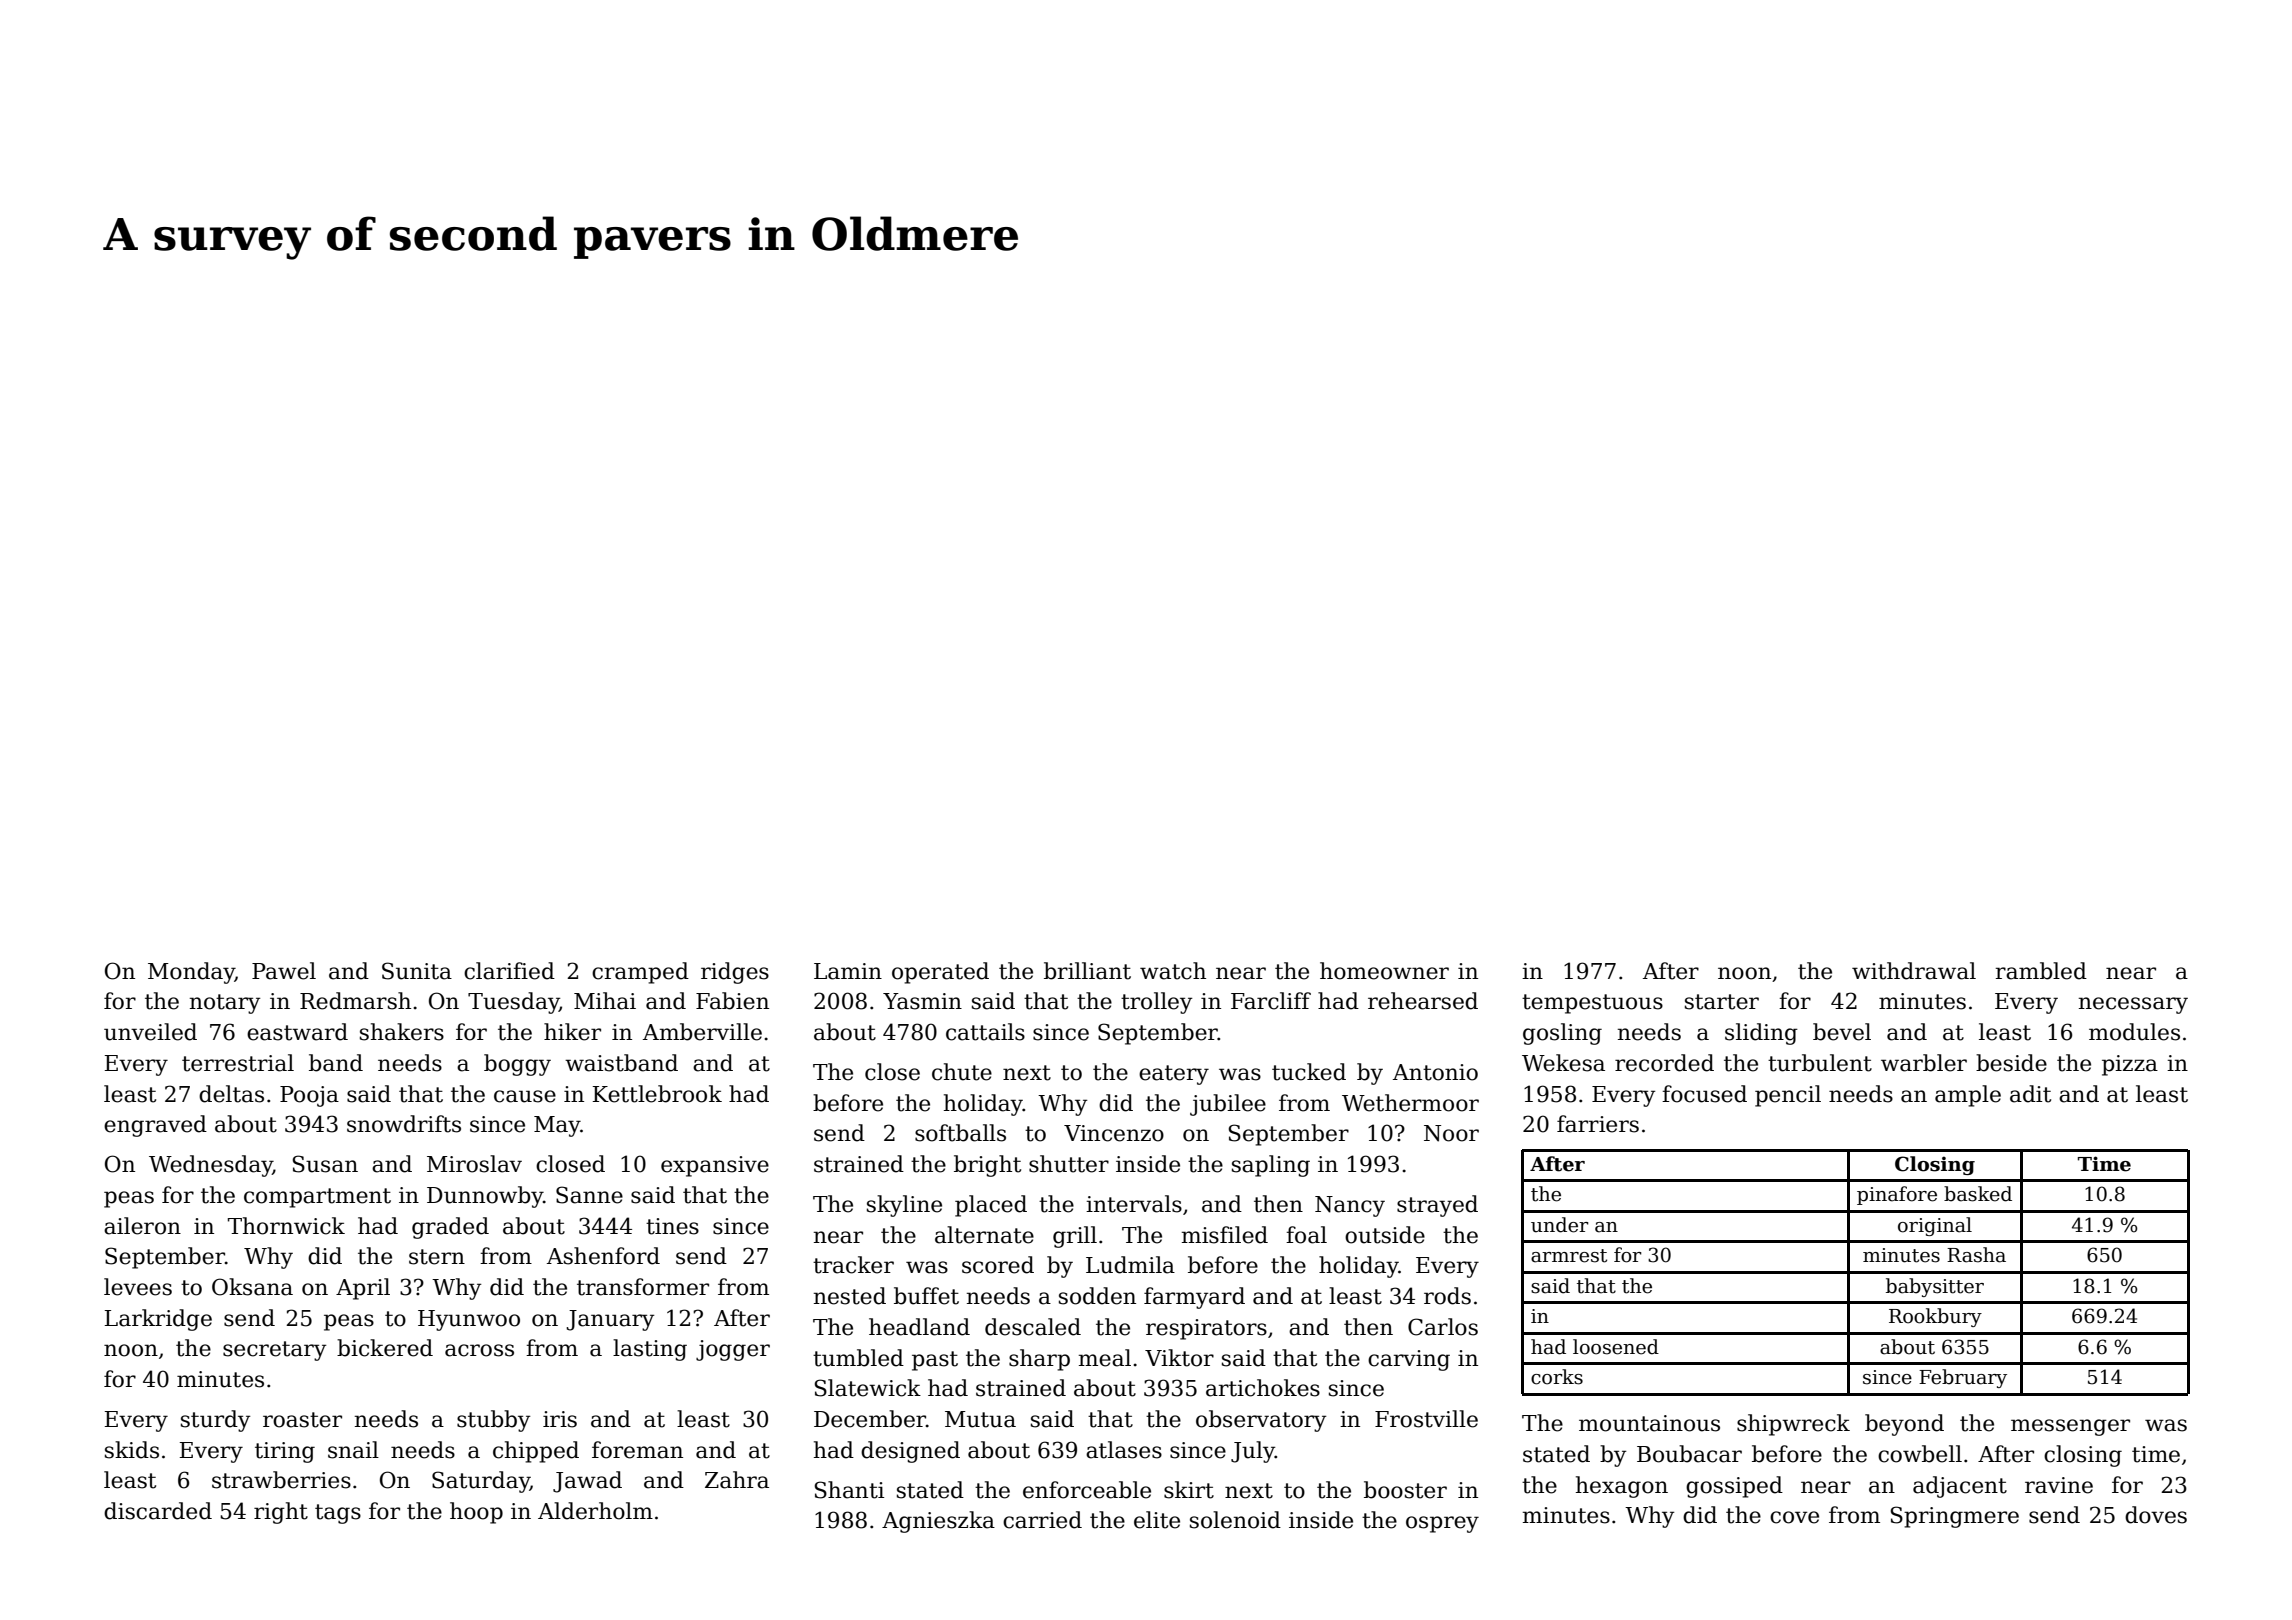 The width and height of the screenshot is (2292, 1620). Describe the element at coordinates (1179, 1358) in the screenshot. I see `Viktor` at that location.
